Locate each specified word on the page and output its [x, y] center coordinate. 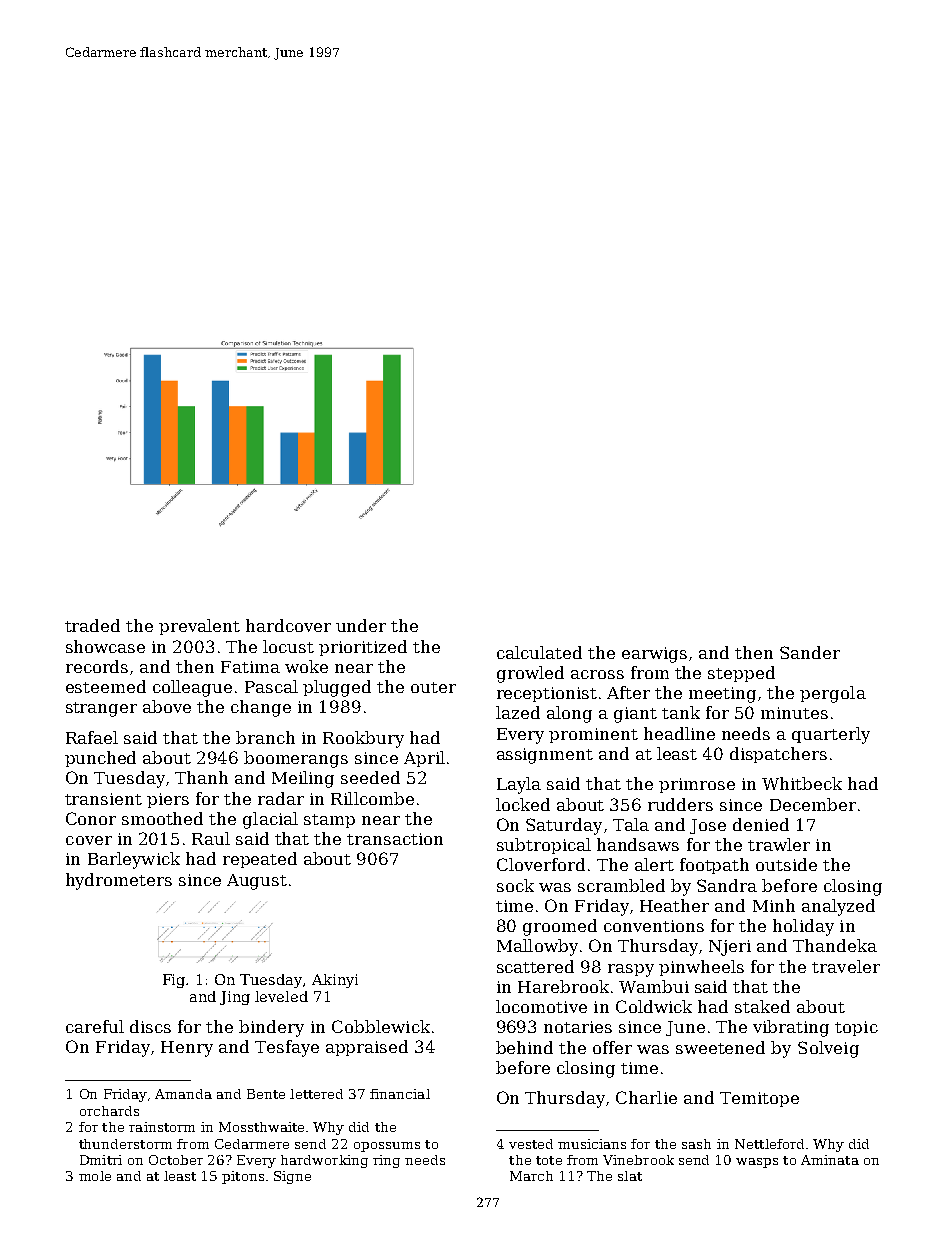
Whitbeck [802, 783]
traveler [846, 966]
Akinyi [335, 981]
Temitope [759, 1099]
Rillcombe [372, 798]
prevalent [199, 627]
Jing [235, 998]
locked [523, 804]
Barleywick [134, 860]
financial [400, 1094]
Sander [810, 652]
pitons [243, 1177]
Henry [187, 1049]
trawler [779, 844]
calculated [539, 652]
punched [100, 759]
